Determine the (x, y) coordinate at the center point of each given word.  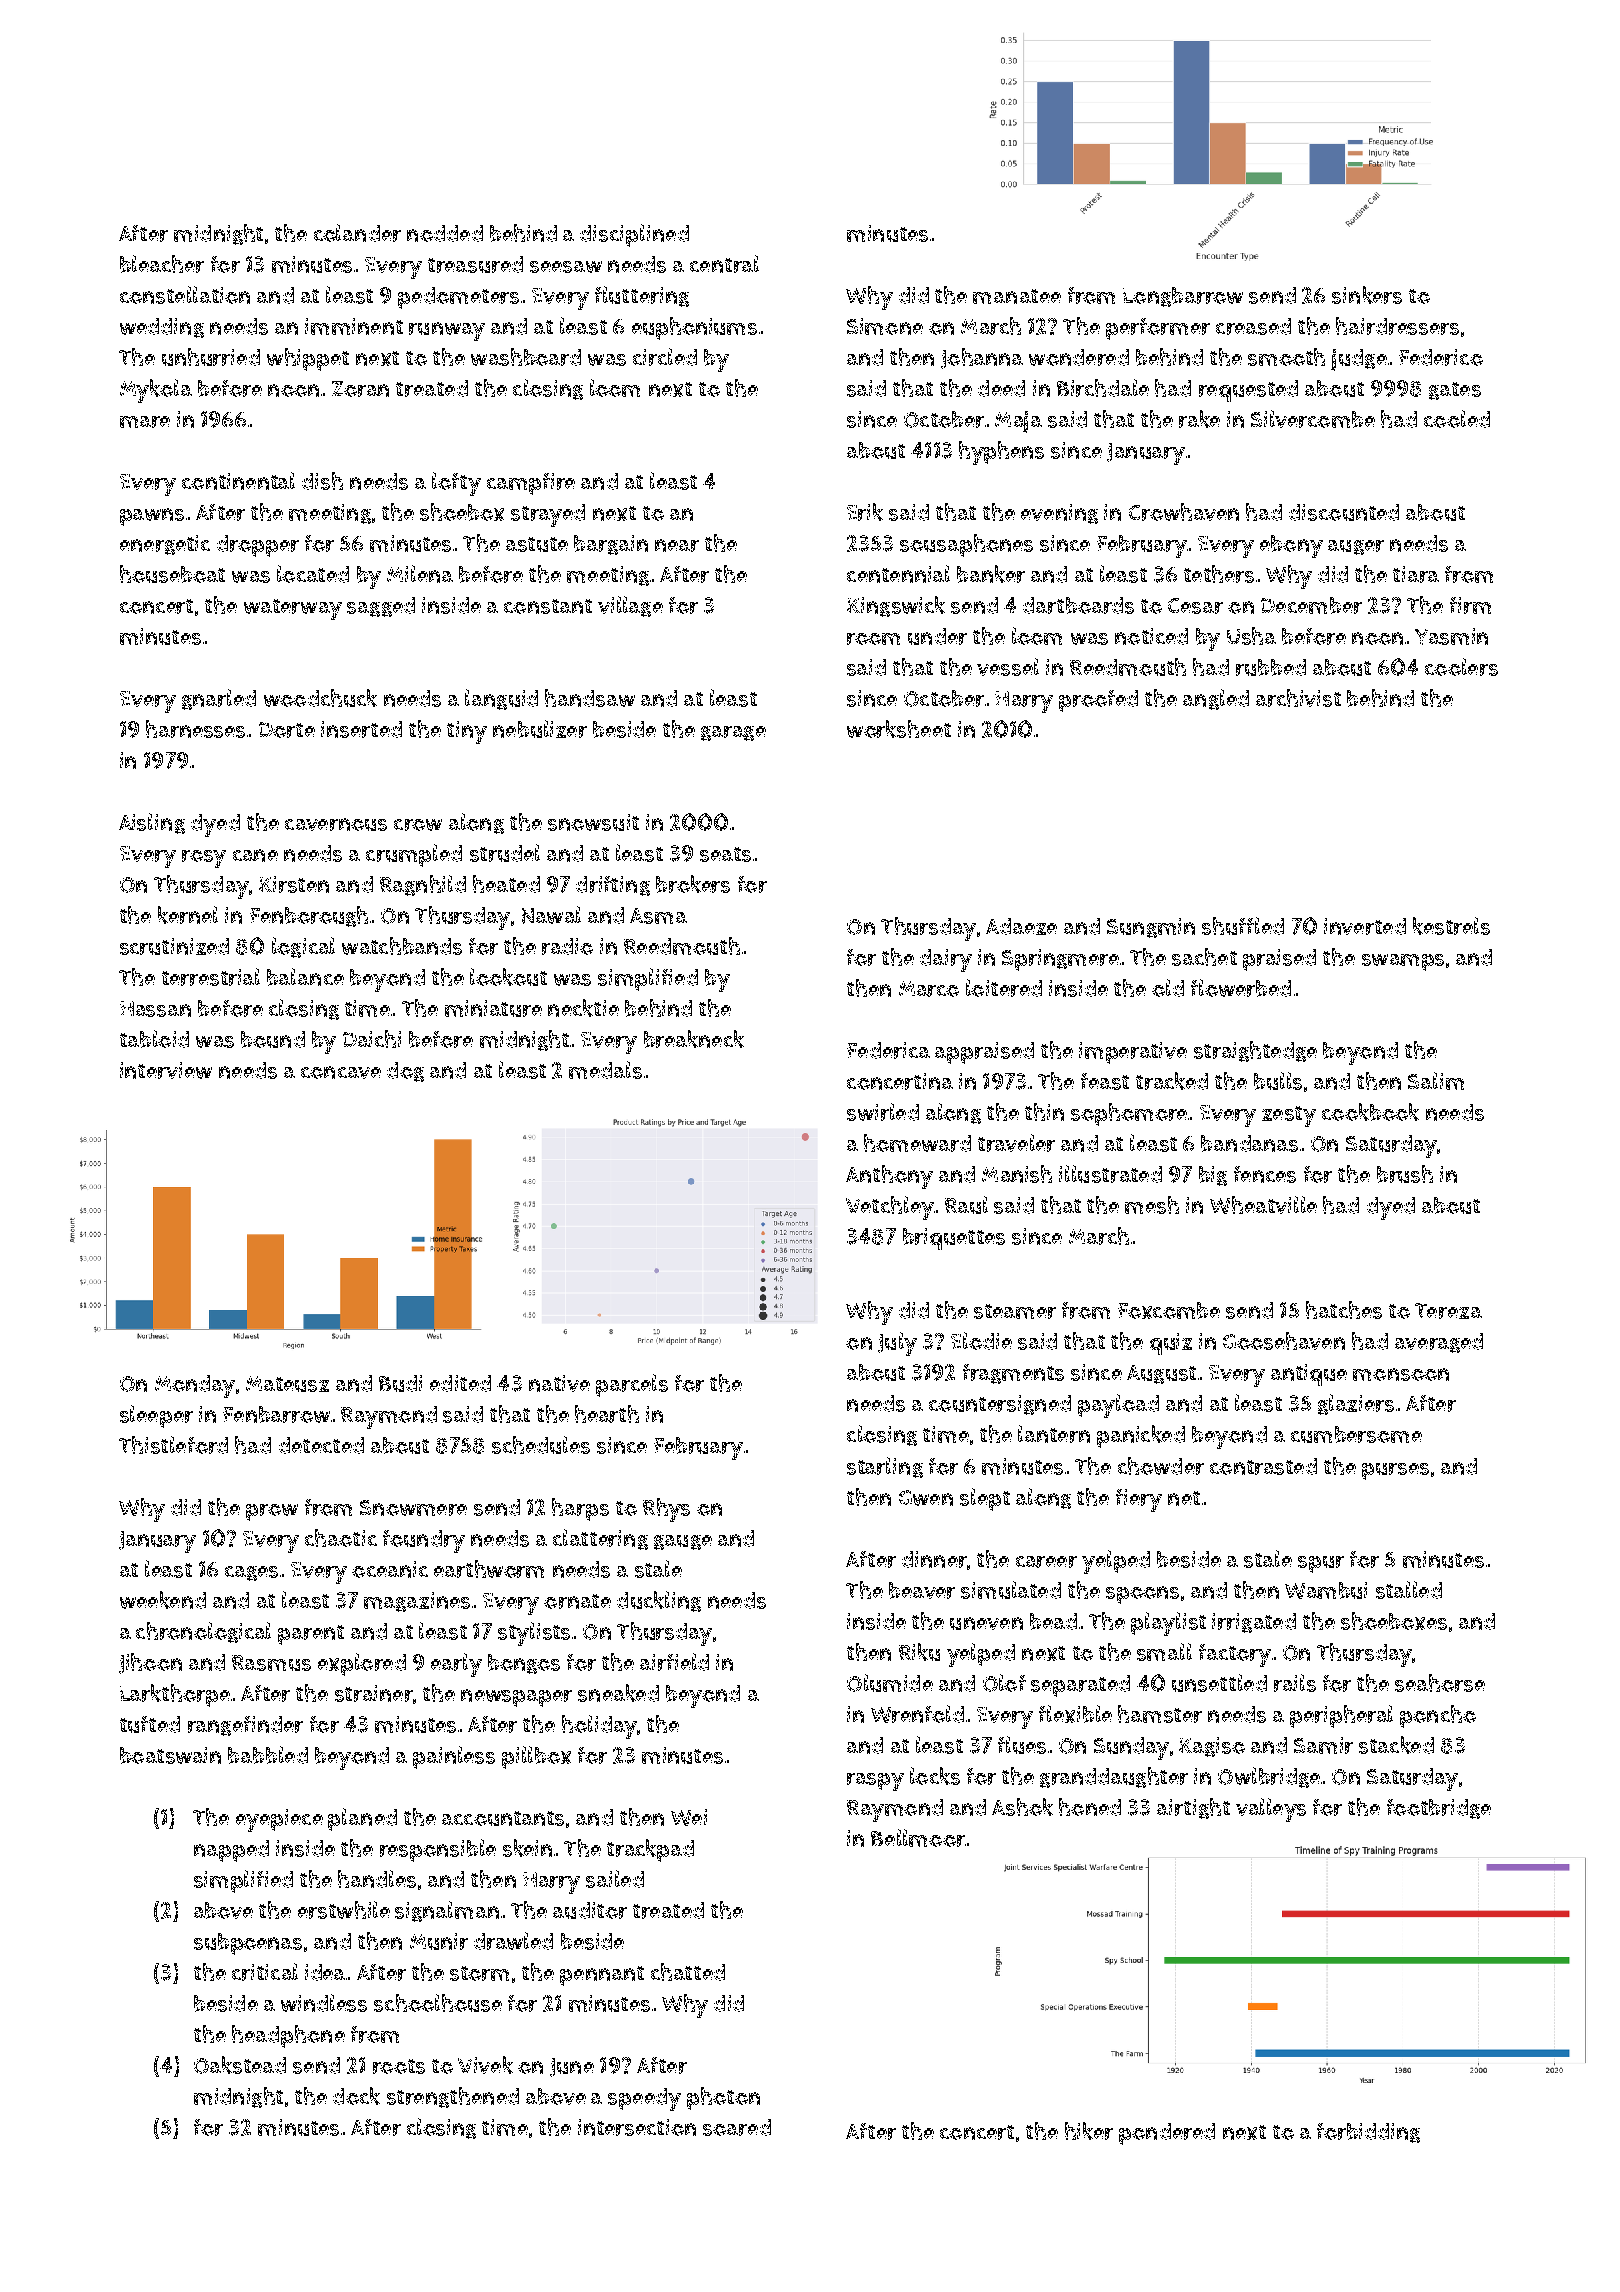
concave (341, 1072)
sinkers (1367, 295)
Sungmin (1151, 928)
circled (665, 357)
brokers (693, 884)
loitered (1004, 988)
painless (454, 1757)
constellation (185, 295)
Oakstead (240, 2065)
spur (1321, 1564)
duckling (659, 1601)
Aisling (152, 823)
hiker (1089, 2131)
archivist (1298, 698)
